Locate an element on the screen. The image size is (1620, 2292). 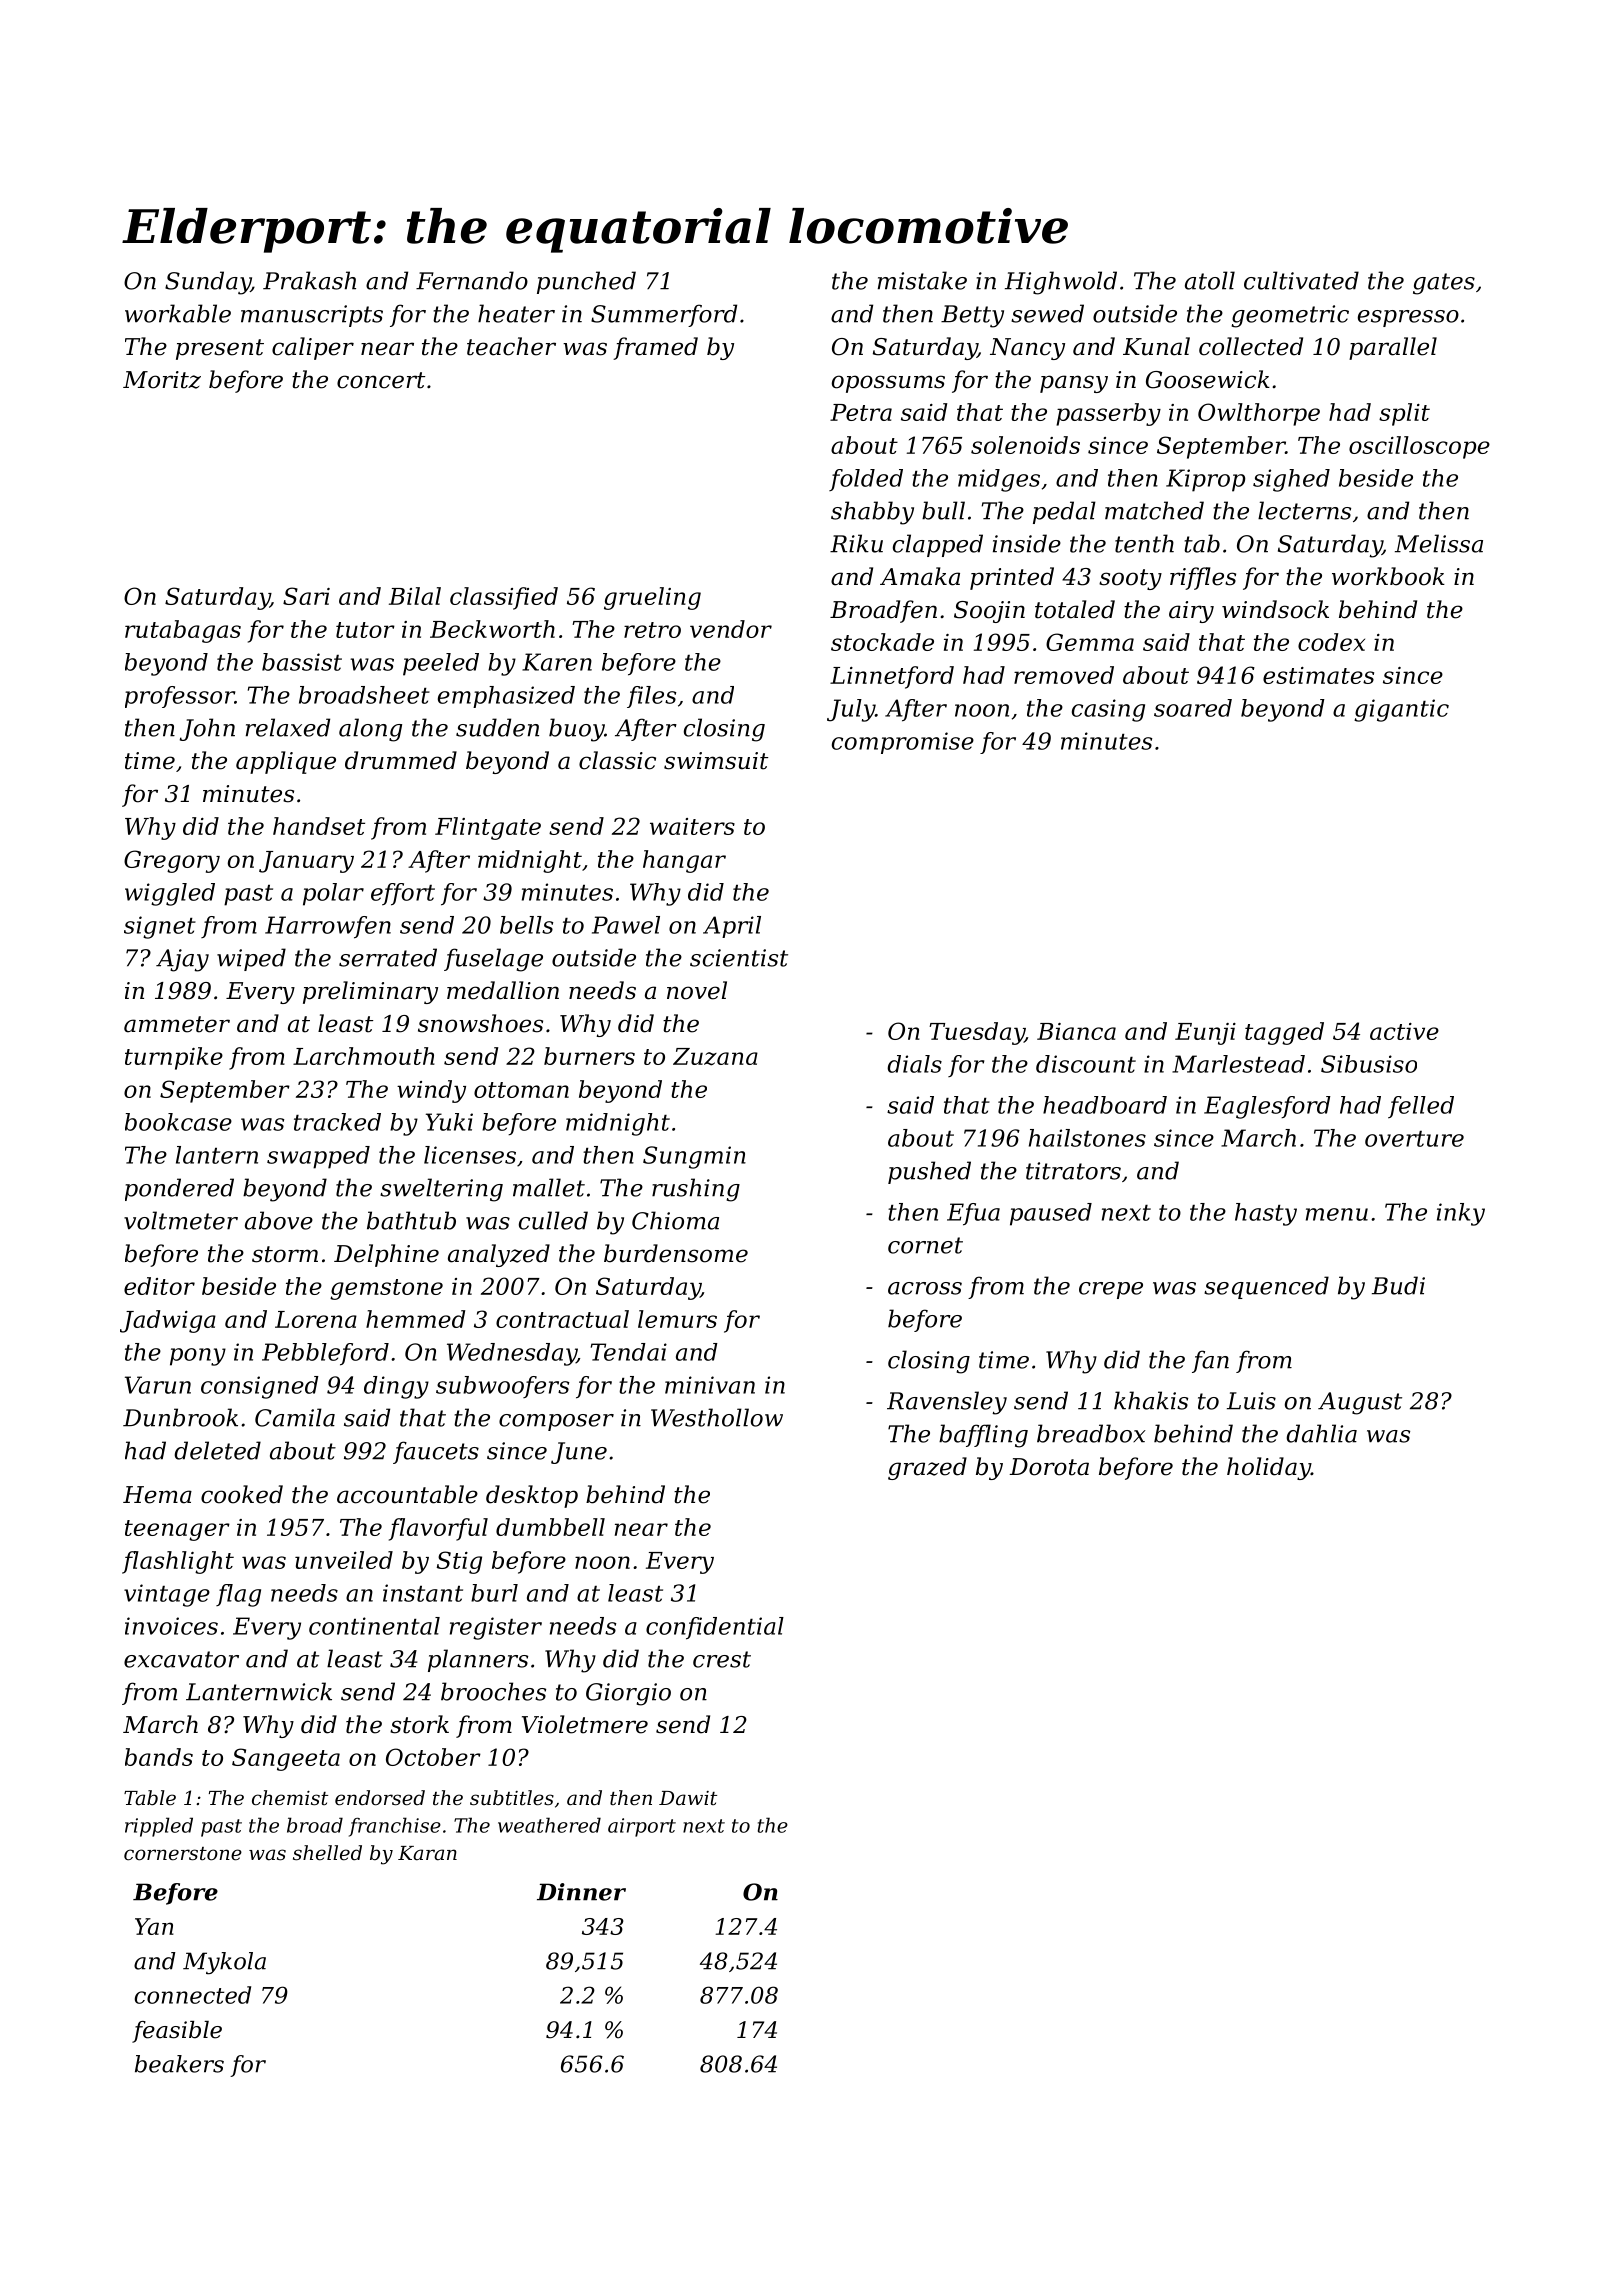
active is located at coordinates (1404, 1031).
